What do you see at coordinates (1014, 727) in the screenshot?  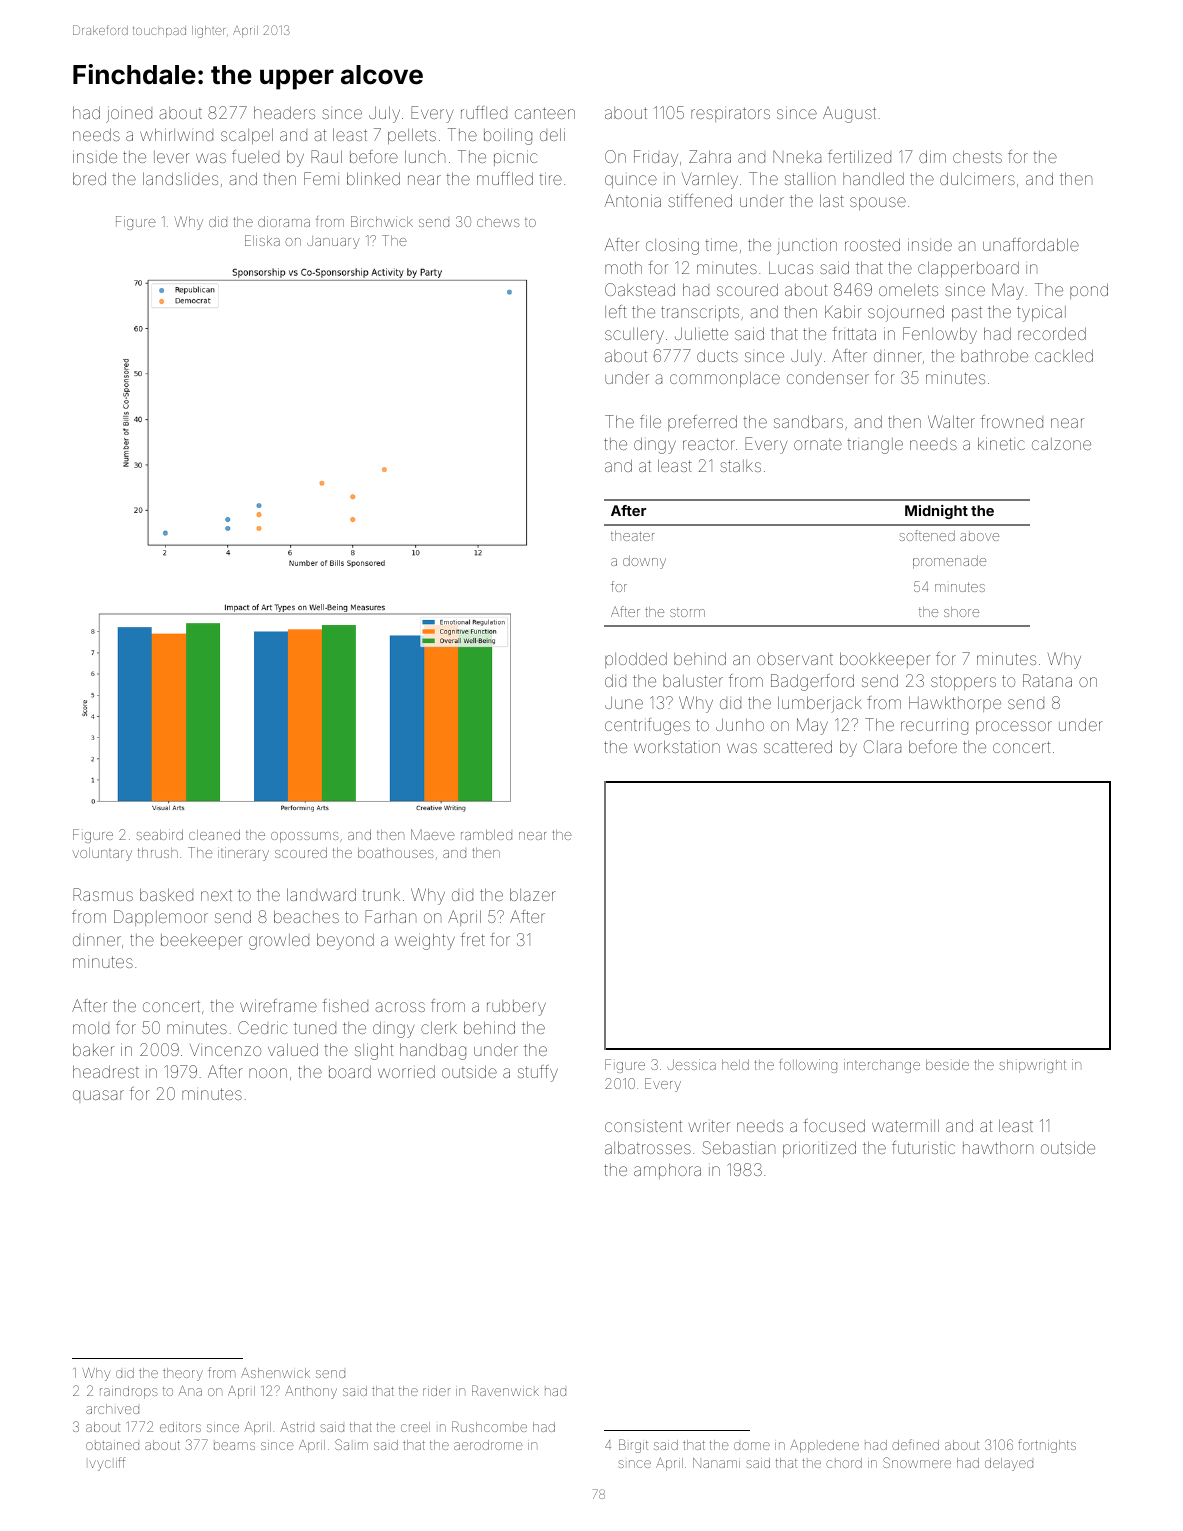 I see `processor` at bounding box center [1014, 727].
